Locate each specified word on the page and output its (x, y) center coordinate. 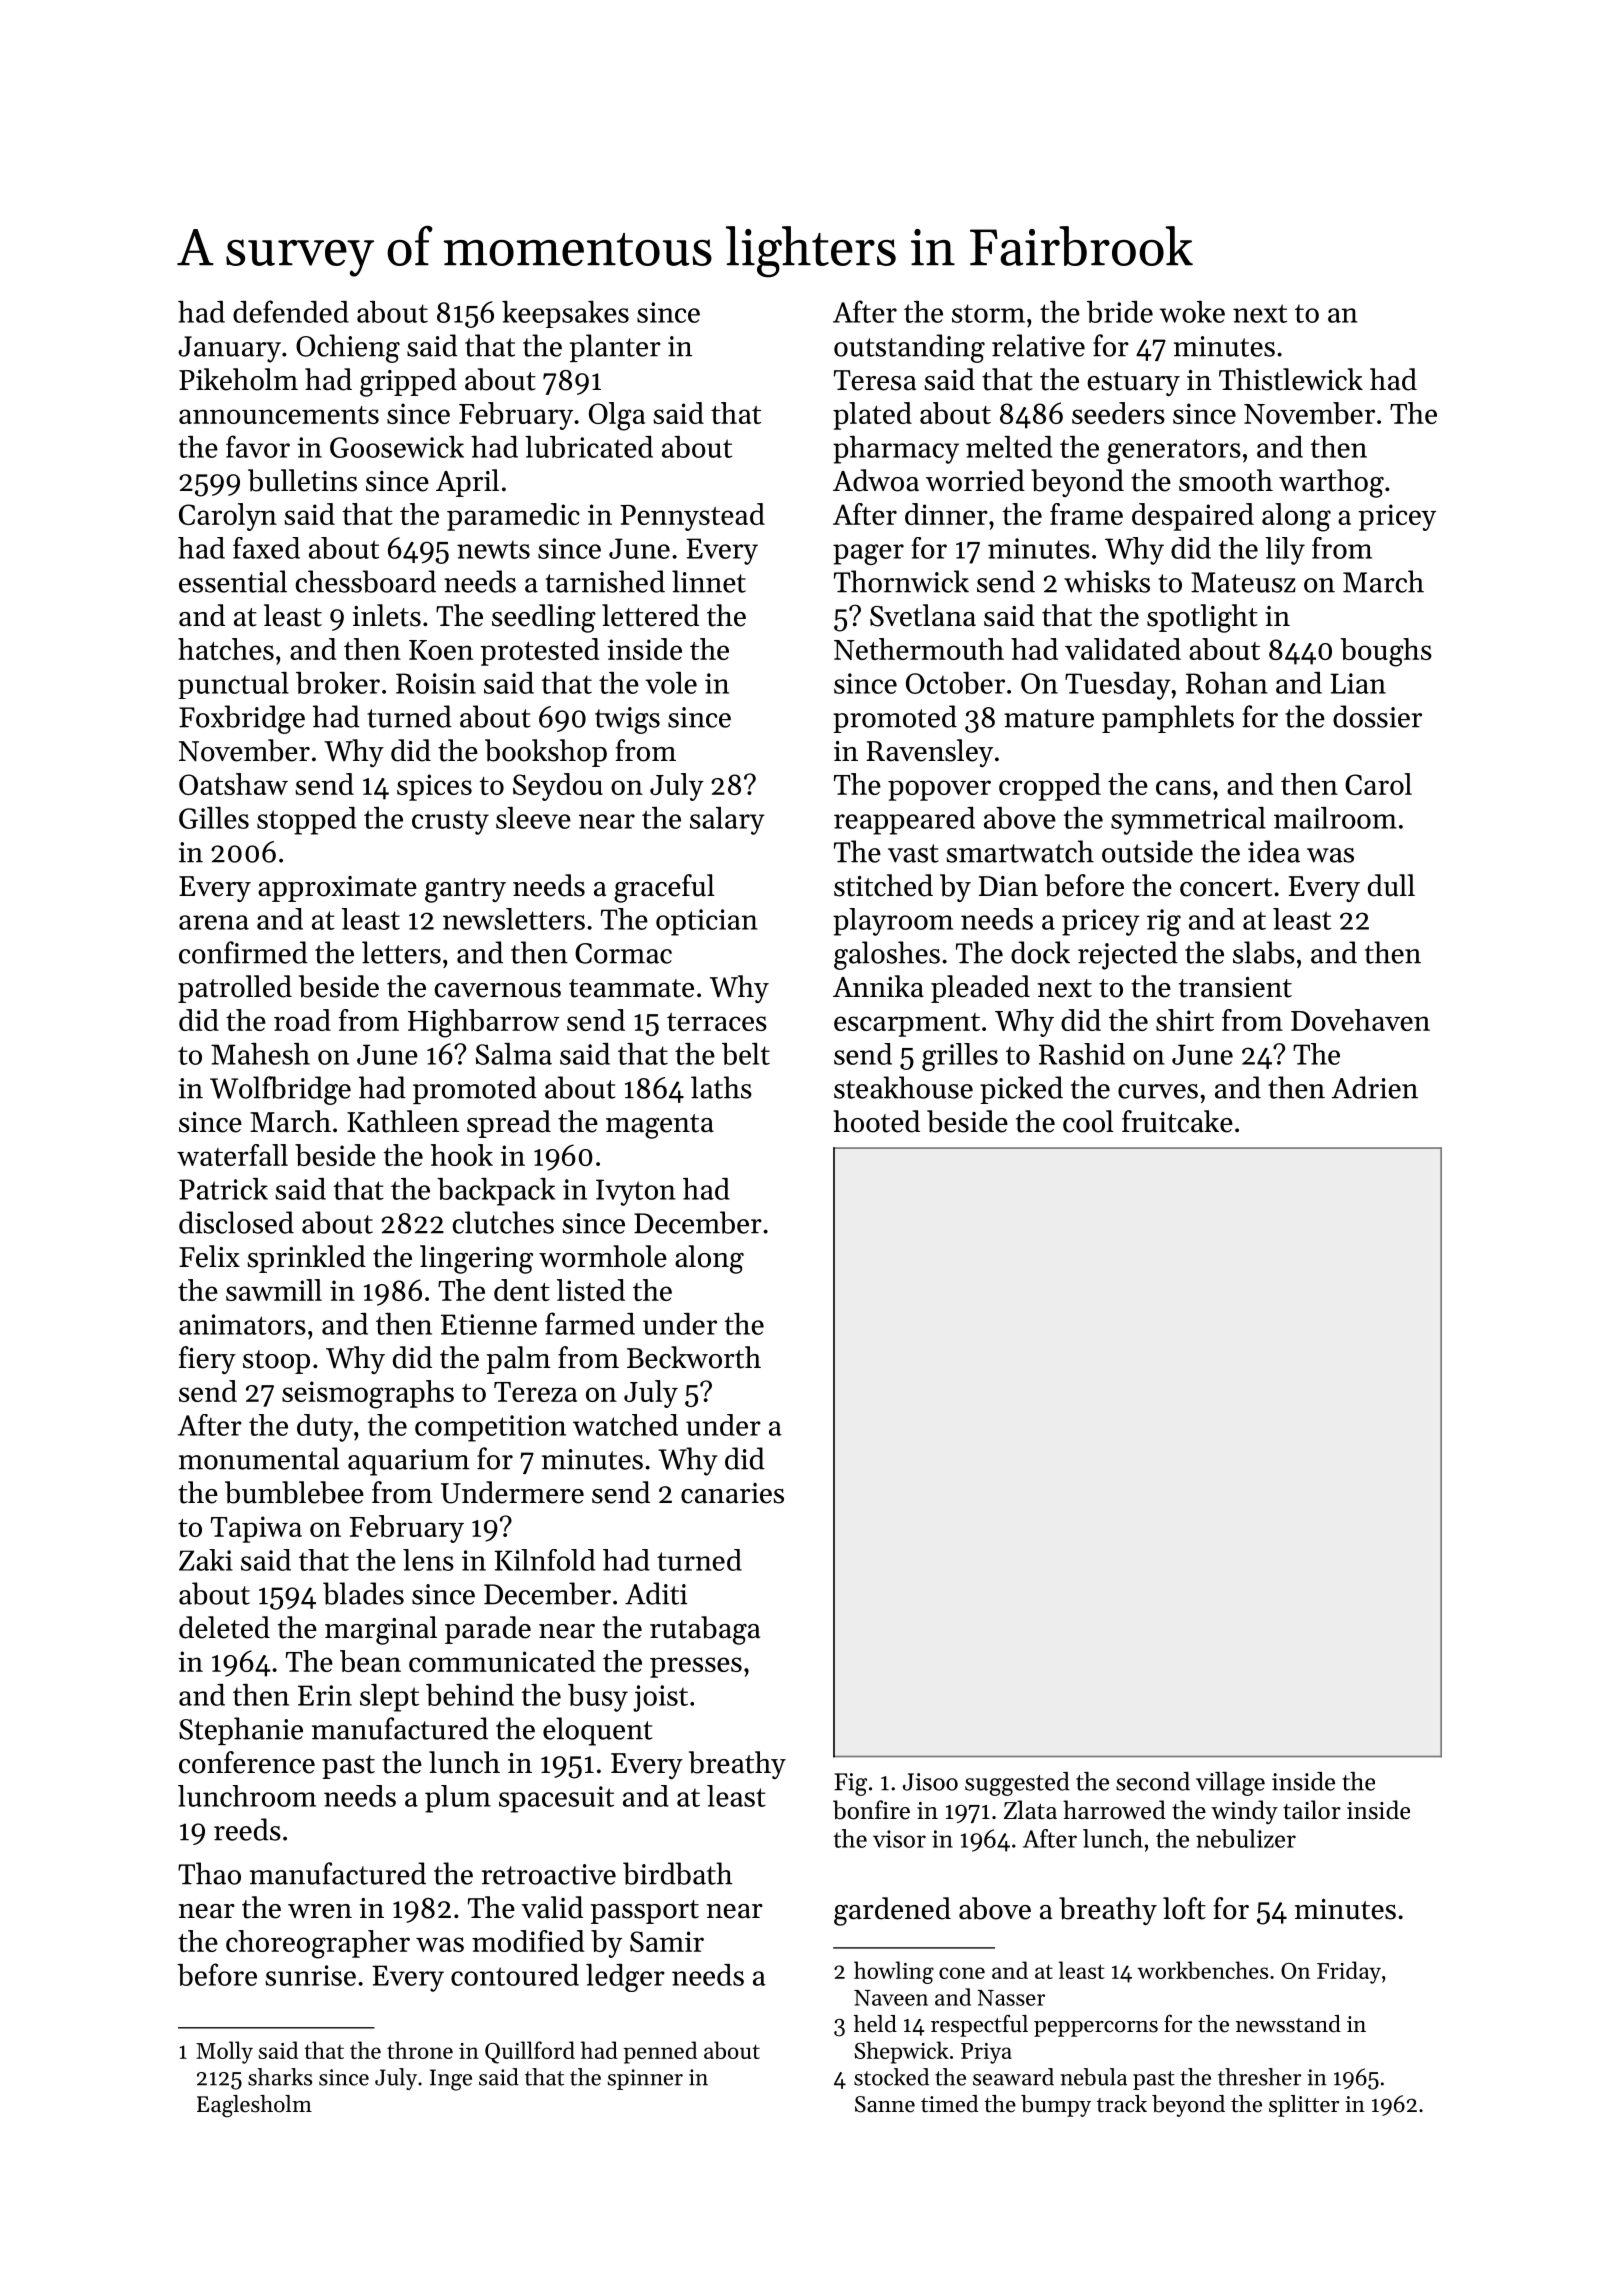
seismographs (368, 1394)
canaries (732, 1493)
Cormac (623, 953)
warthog (1331, 483)
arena (214, 922)
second (1153, 1781)
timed (949, 2104)
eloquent (597, 1731)
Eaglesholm (254, 2106)
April (467, 483)
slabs (1264, 952)
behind (470, 1695)
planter (615, 348)
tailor (1312, 1810)
